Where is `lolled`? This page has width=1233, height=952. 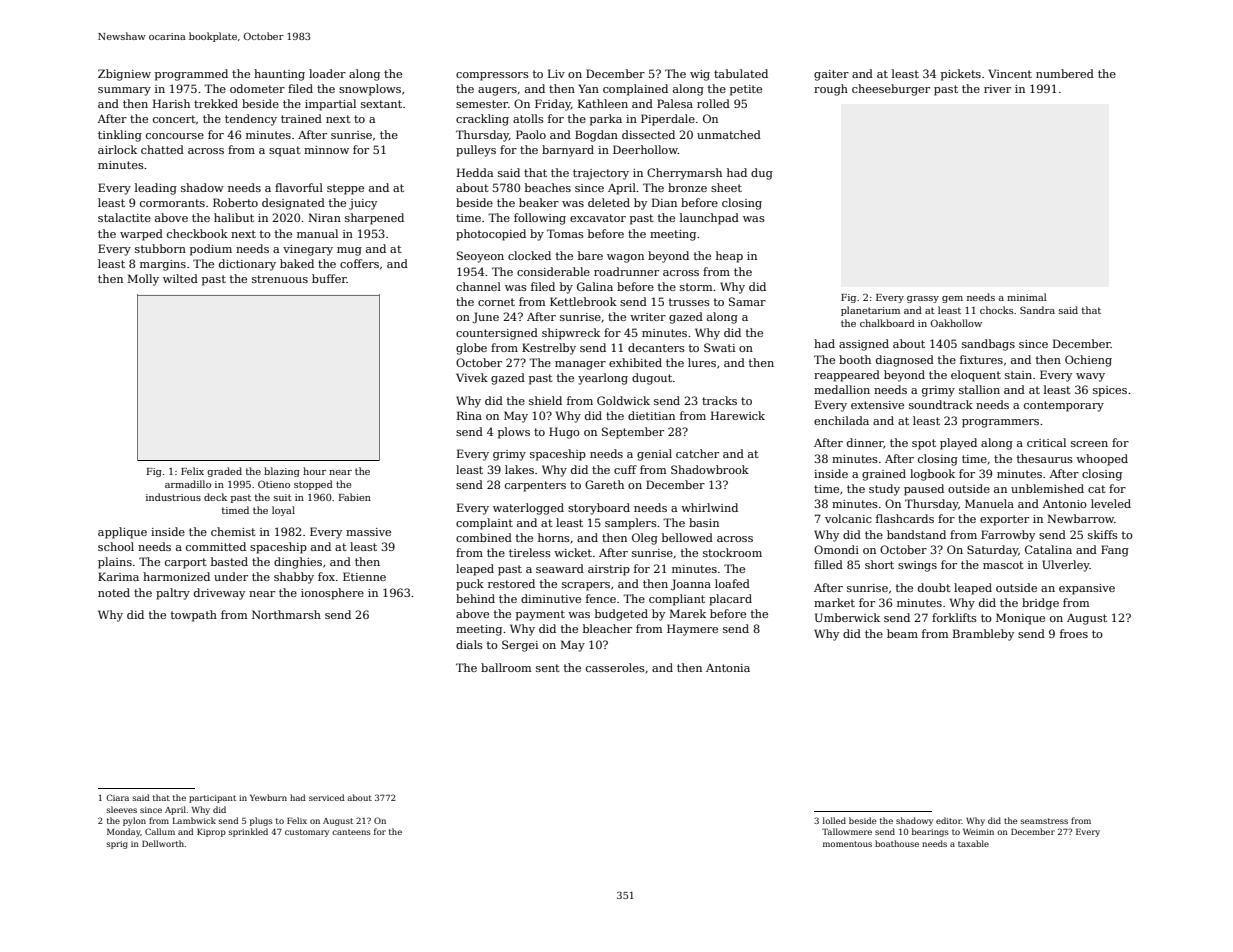
lolled is located at coordinates (834, 820).
